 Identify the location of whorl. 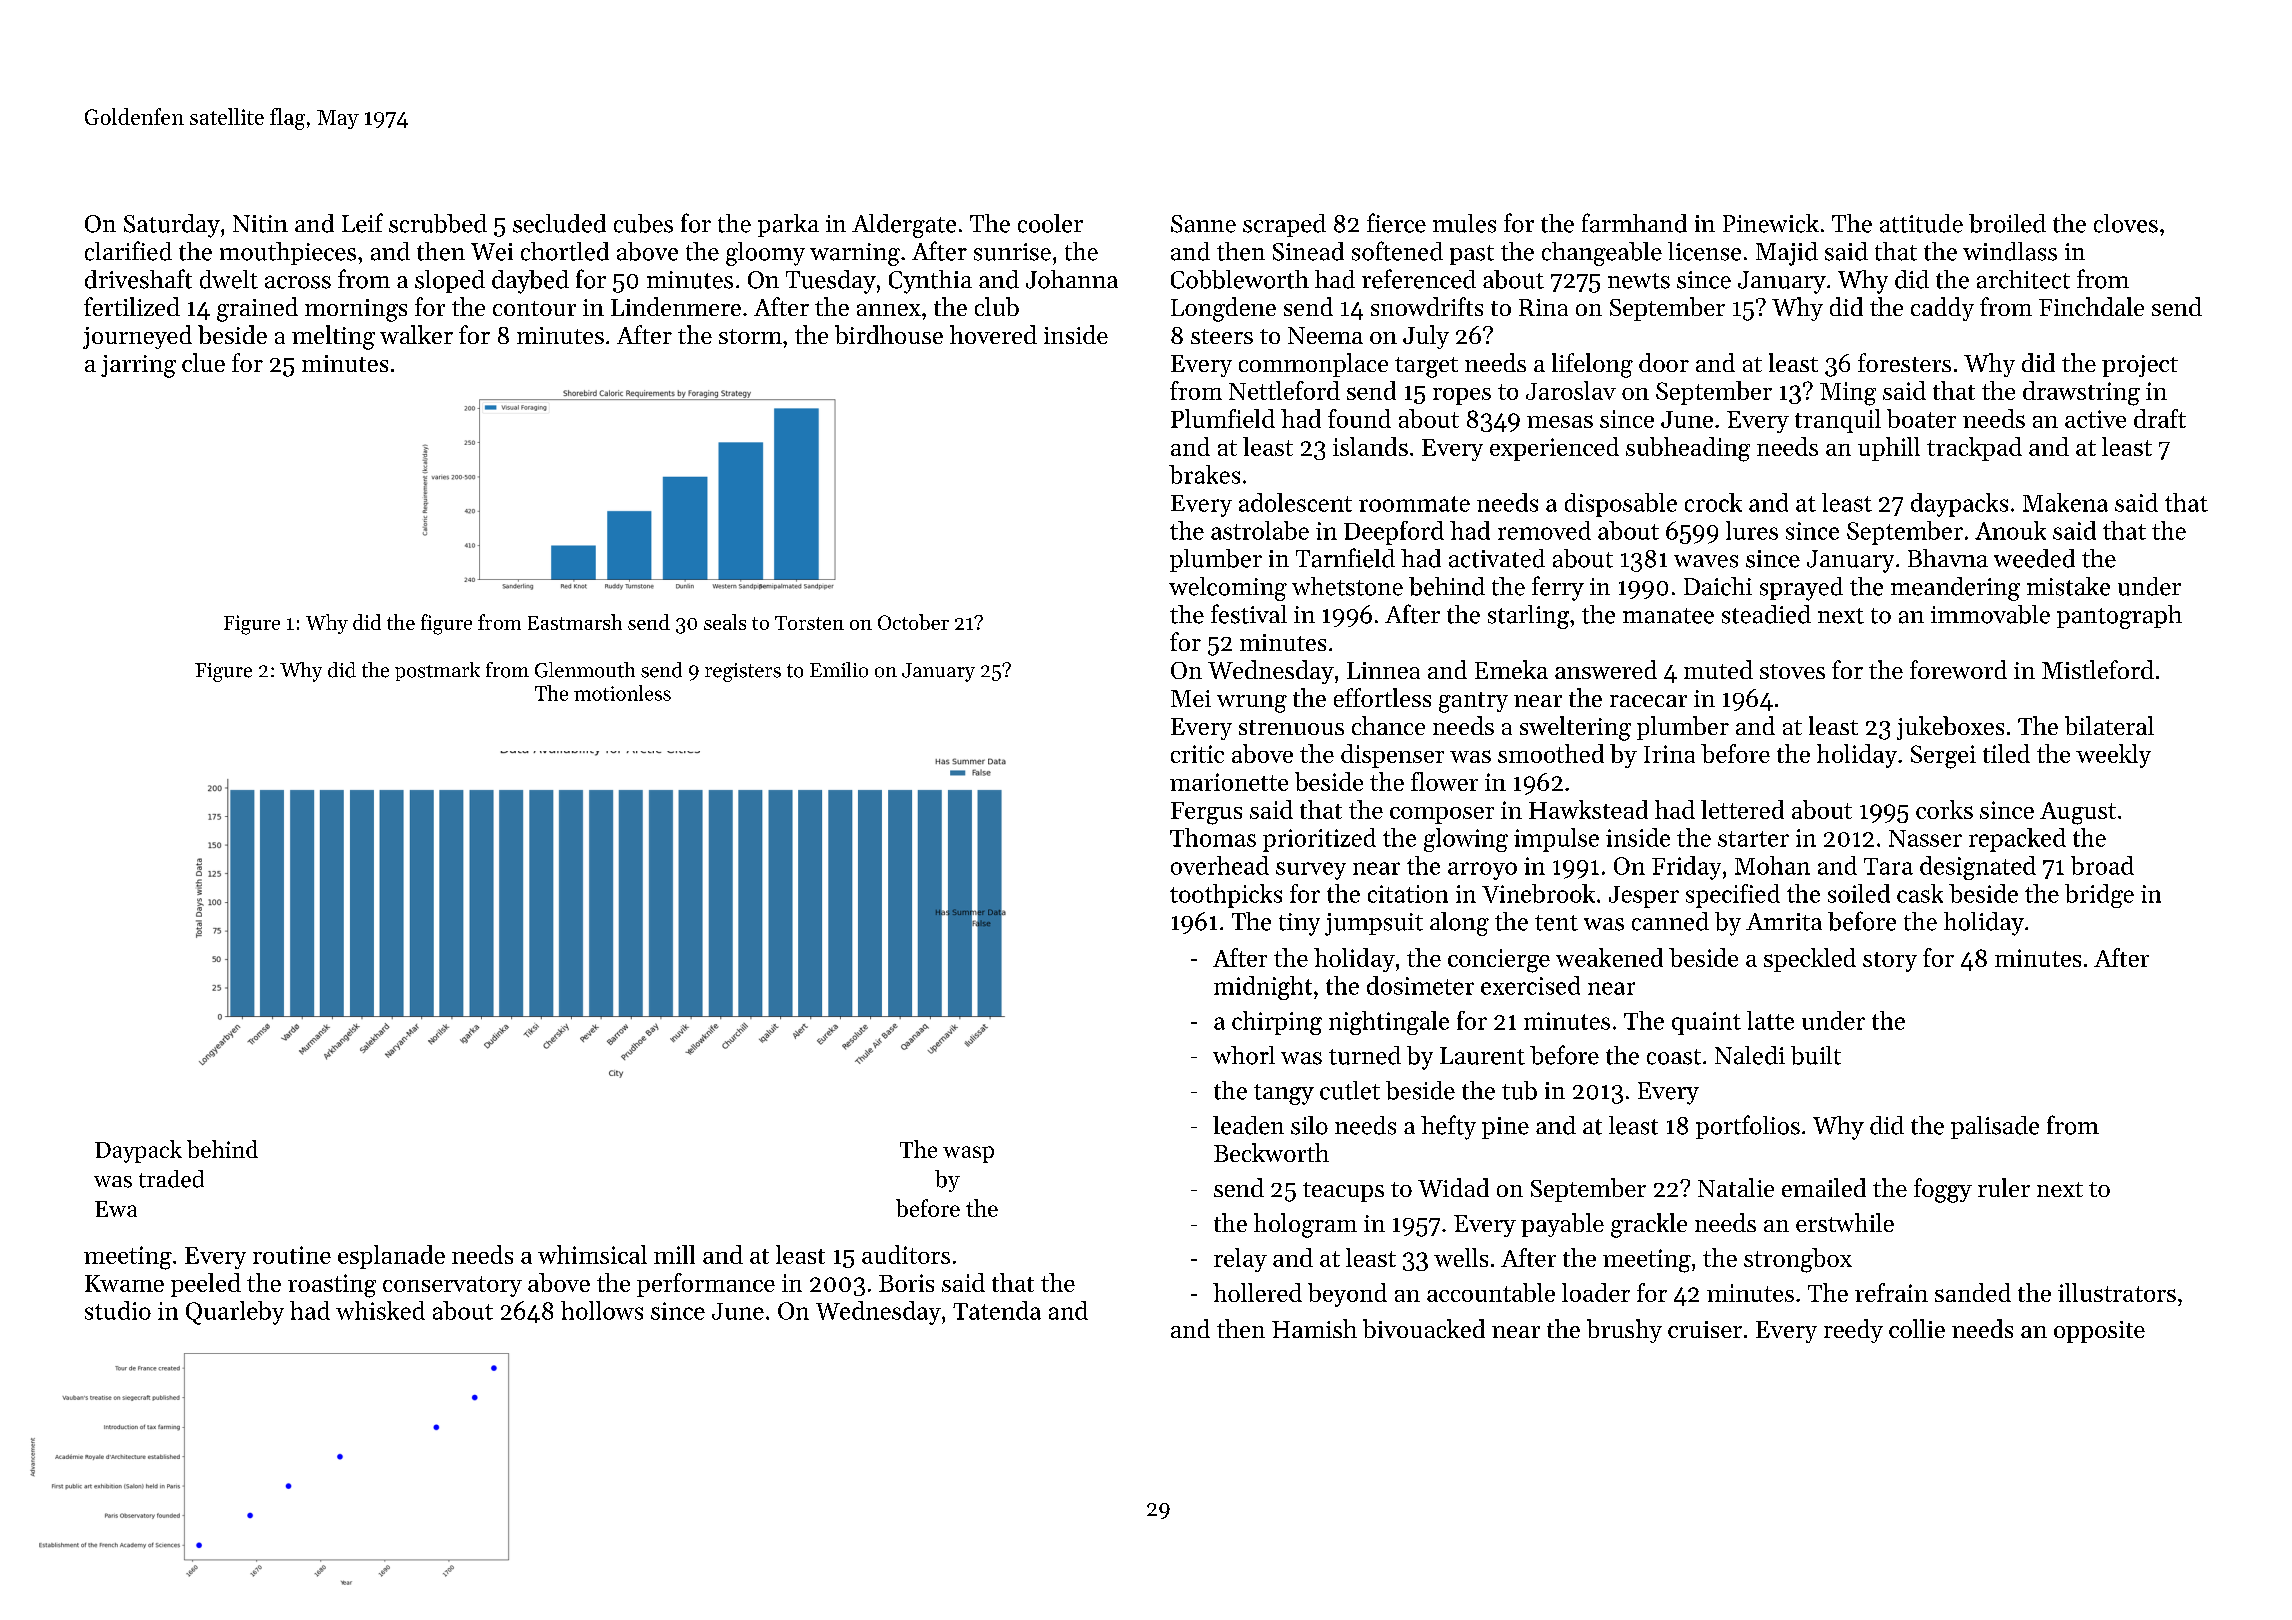
(1244, 1055).
